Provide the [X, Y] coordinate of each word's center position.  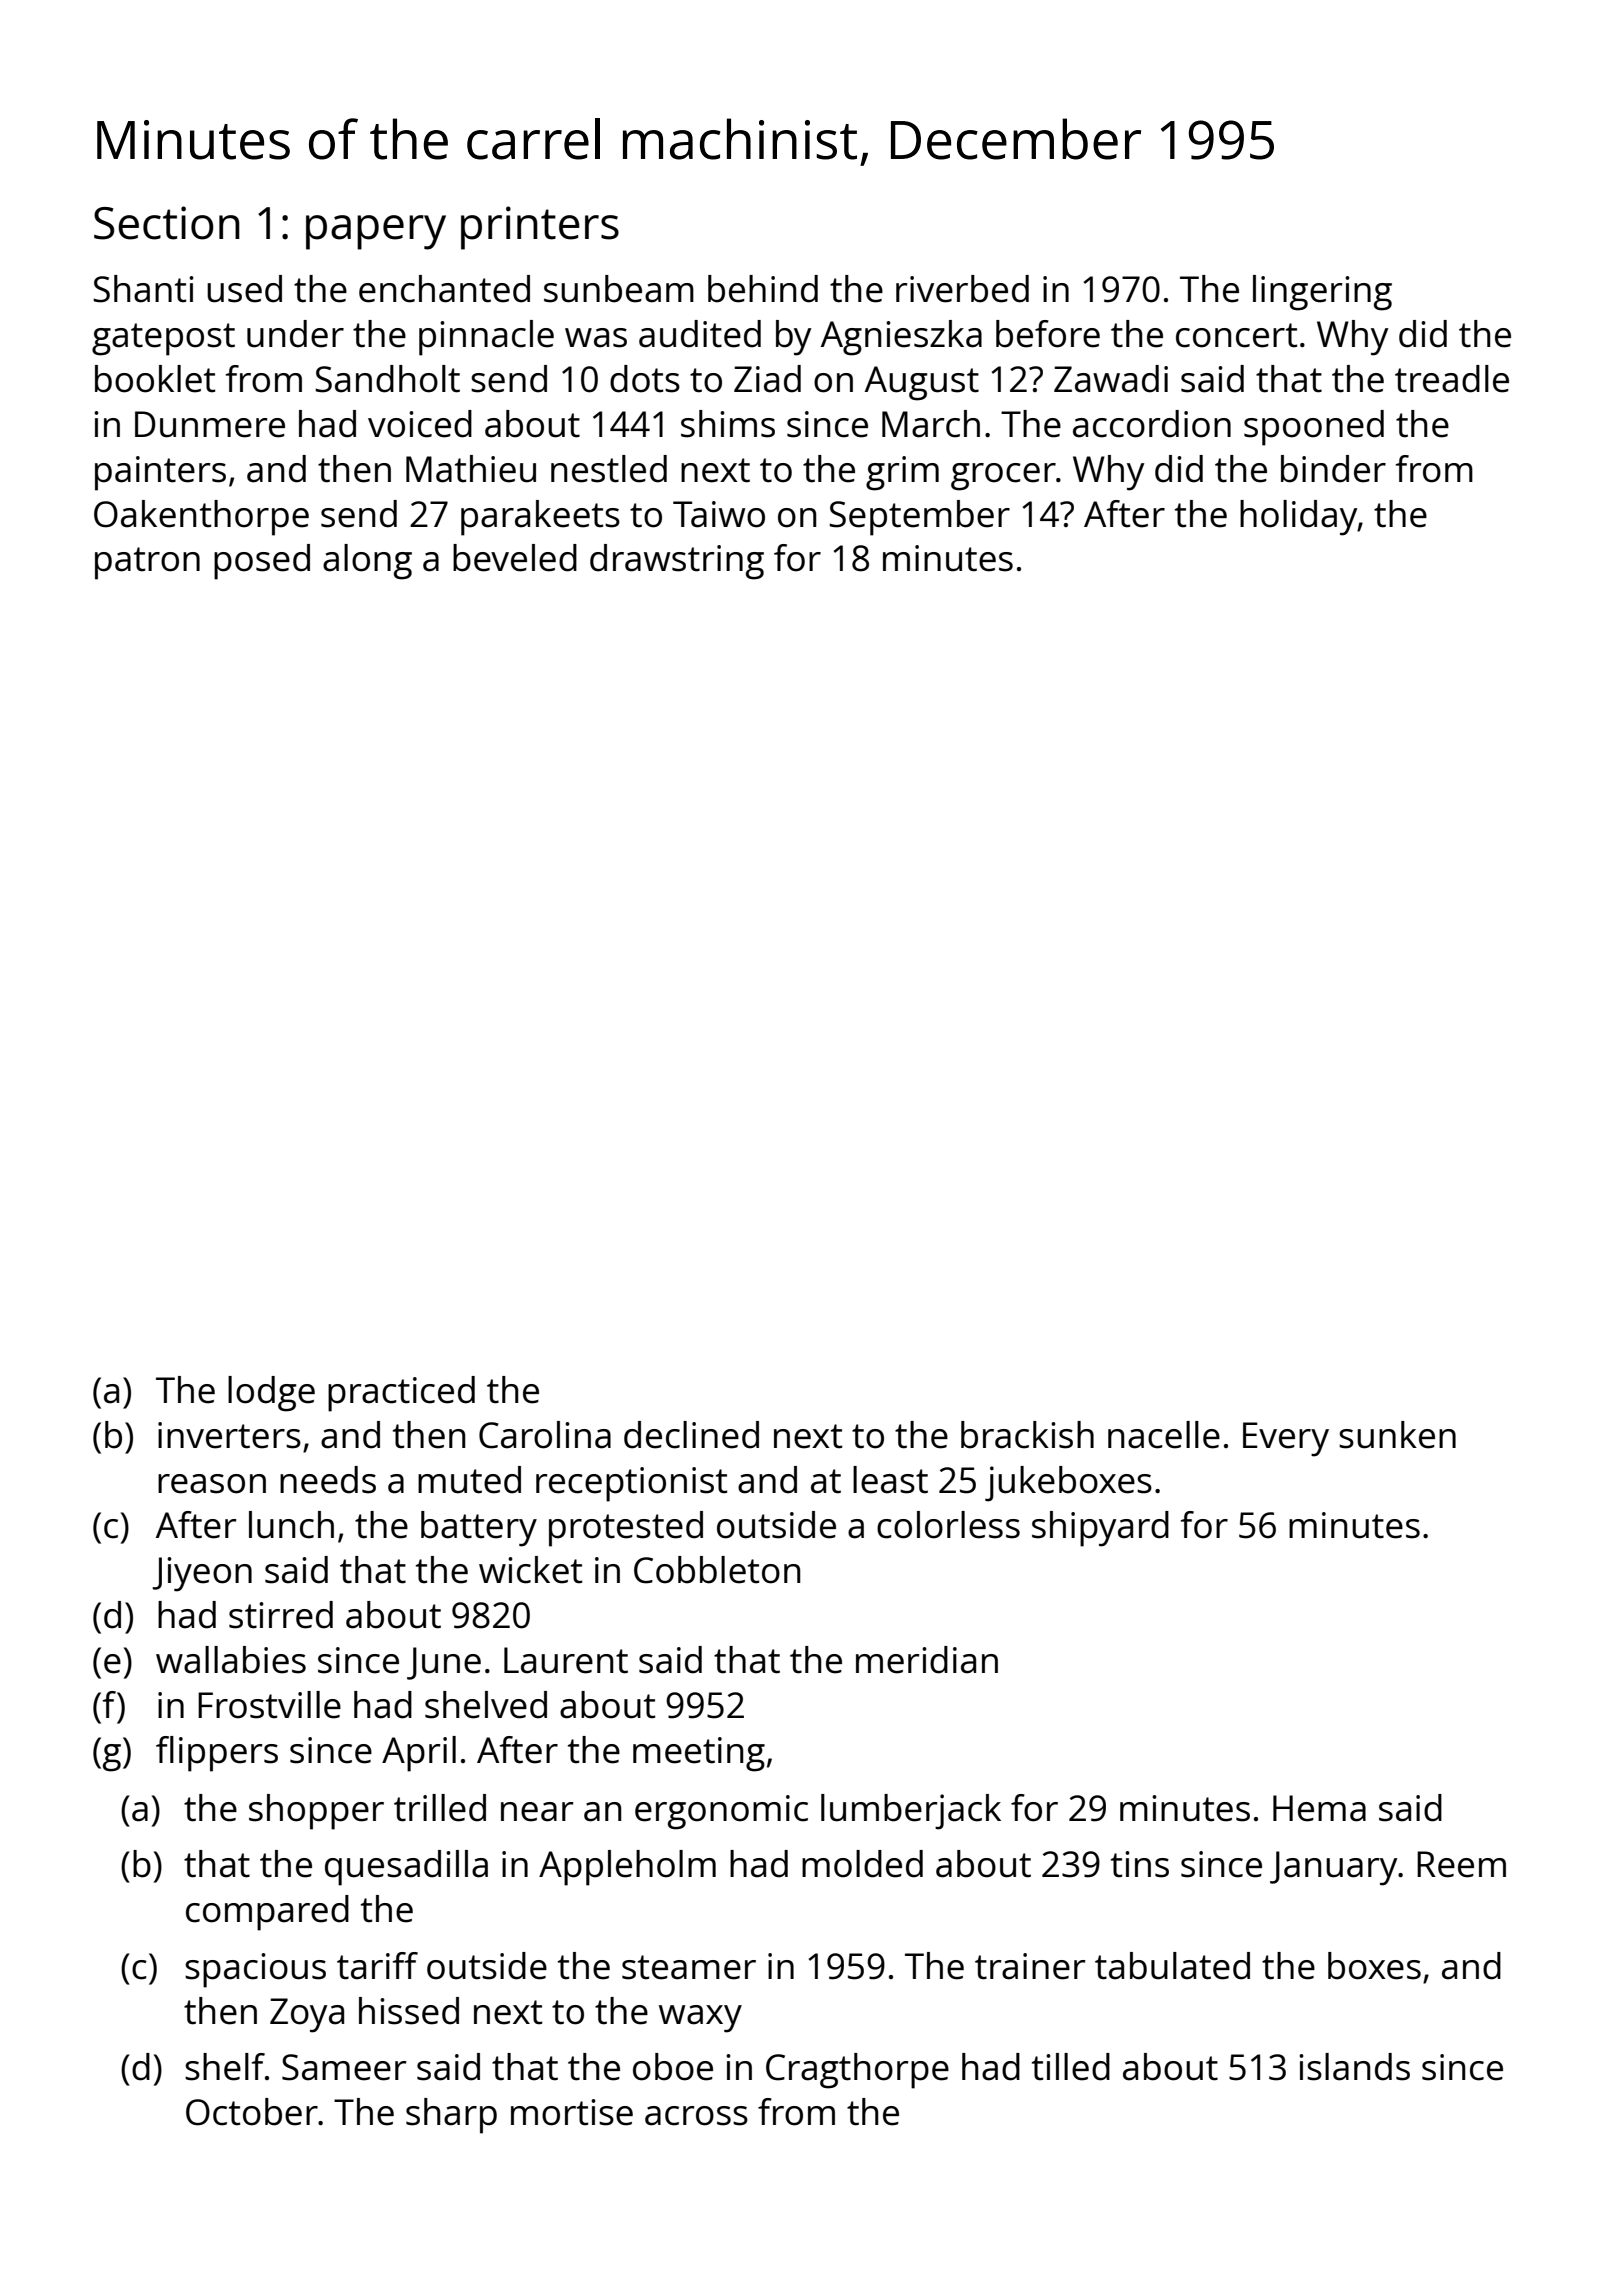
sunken [1397, 1435]
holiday [1298, 518]
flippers [217, 1754]
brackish [1027, 1435]
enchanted [444, 289]
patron [147, 563]
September [919, 518]
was [596, 338]
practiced [401, 1394]
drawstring [677, 562]
